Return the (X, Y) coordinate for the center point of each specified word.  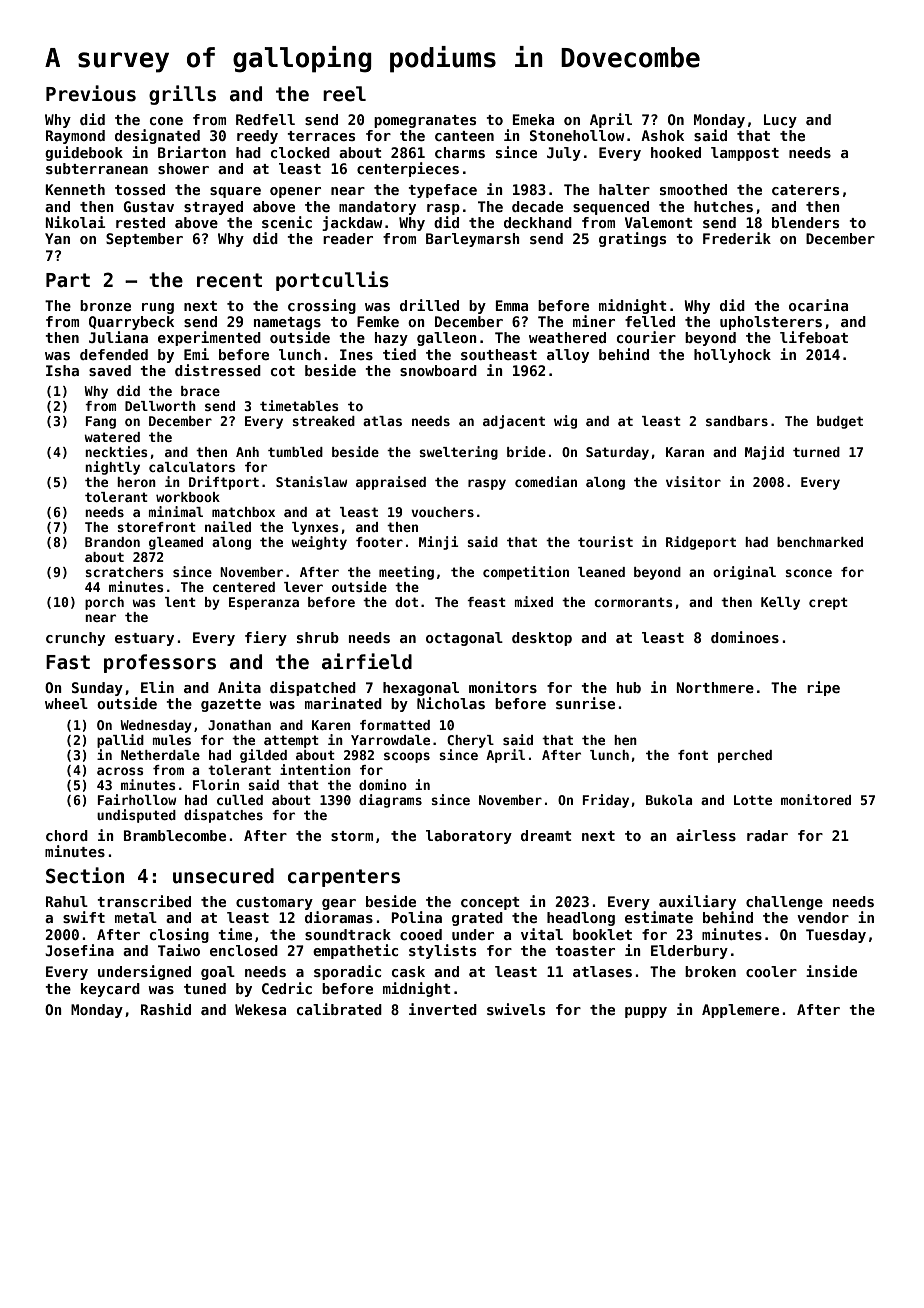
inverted (443, 1009)
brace (200, 391)
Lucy (780, 121)
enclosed (244, 950)
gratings (632, 239)
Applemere (740, 1011)
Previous (91, 93)
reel (344, 94)
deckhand (538, 222)
